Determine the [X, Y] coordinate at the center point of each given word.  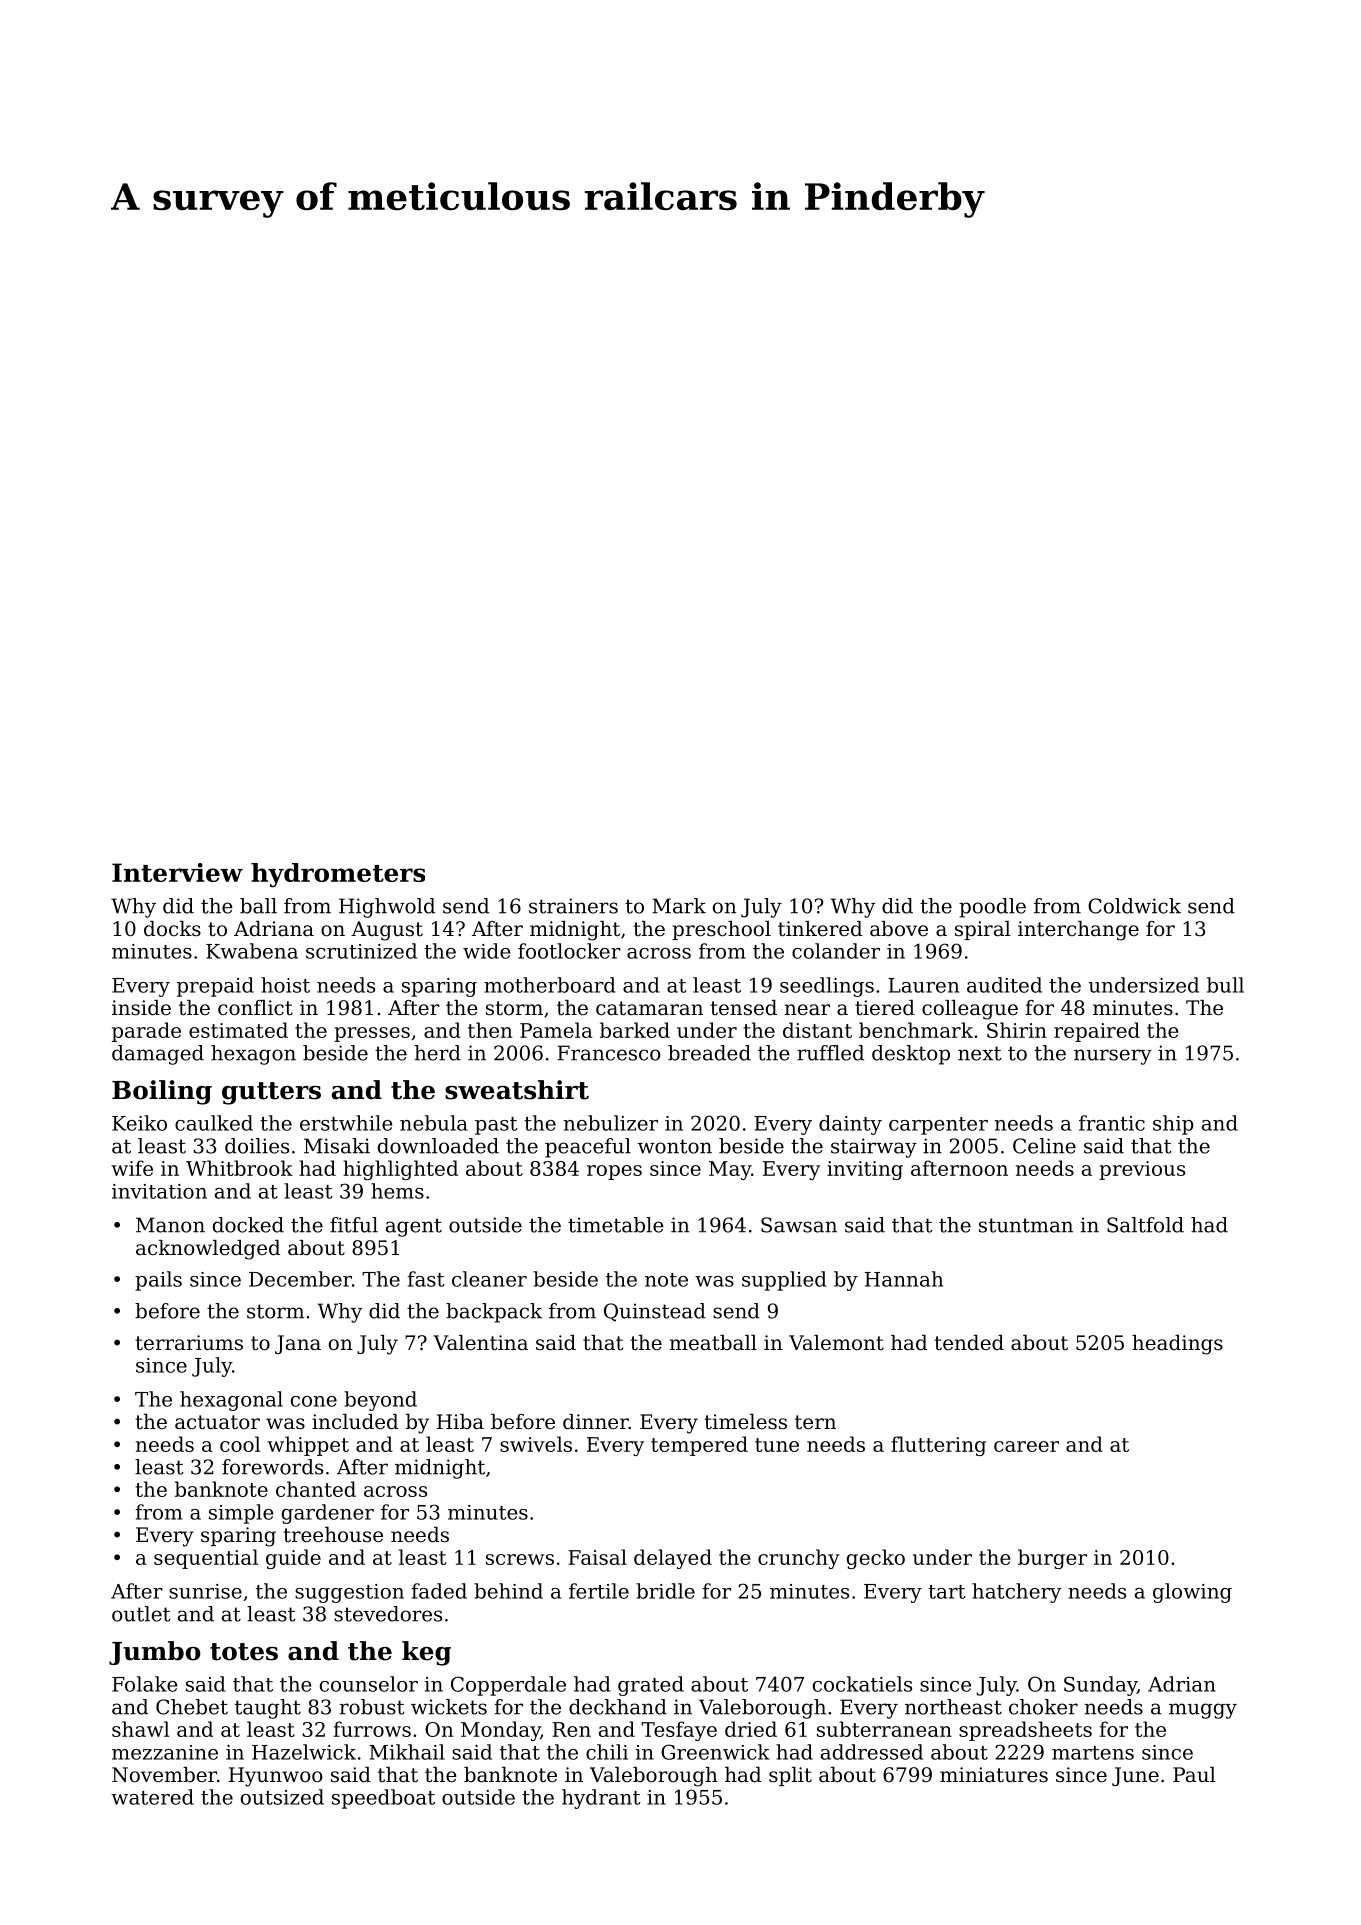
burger [1052, 1559]
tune [777, 1445]
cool [240, 1444]
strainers [573, 906]
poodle [992, 908]
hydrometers [338, 875]
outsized [282, 1797]
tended [969, 1343]
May [730, 1170]
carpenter [938, 1126]
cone [314, 1401]
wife [132, 1168]
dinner [596, 1422]
